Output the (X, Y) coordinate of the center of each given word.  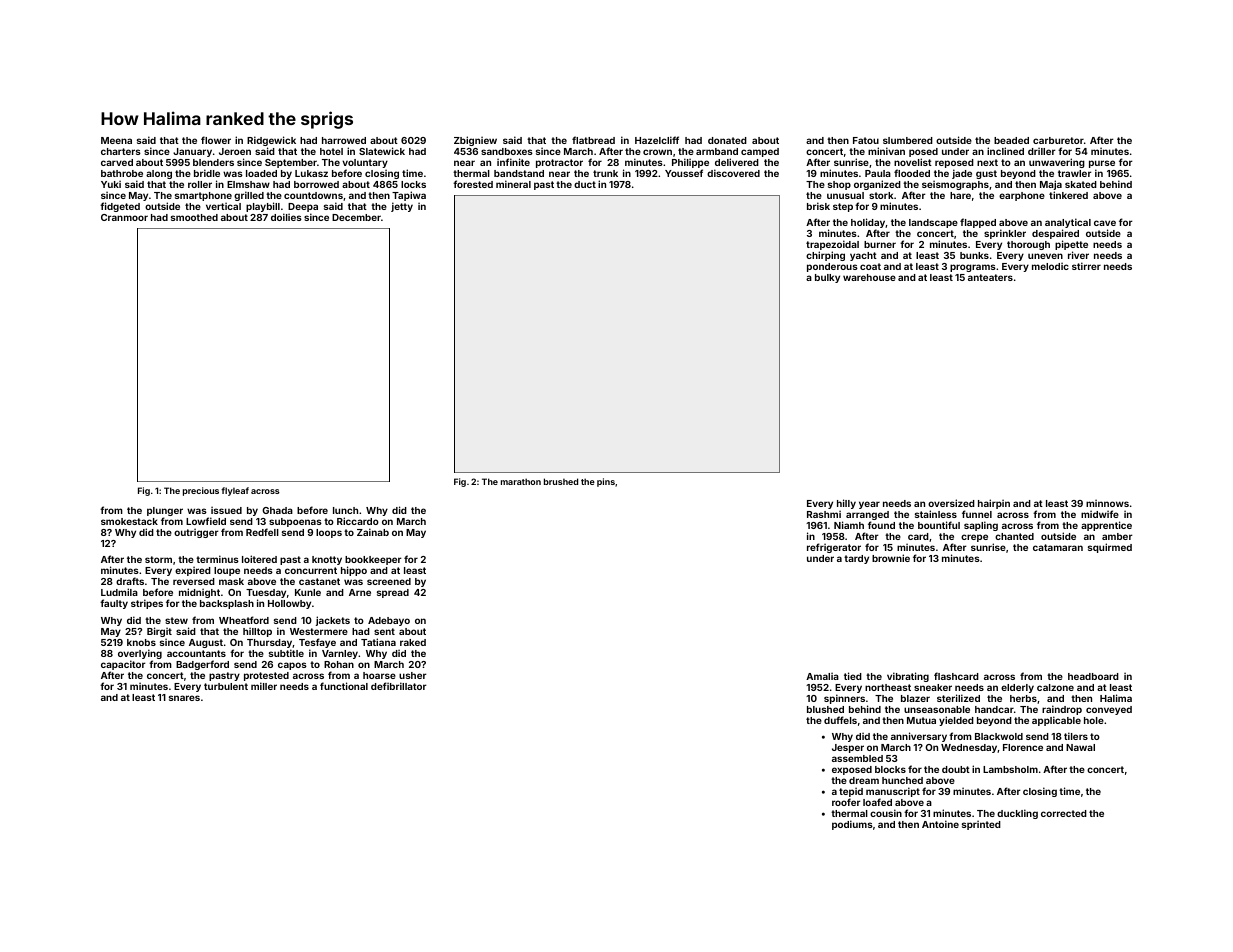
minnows (1107, 503)
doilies (286, 217)
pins (606, 482)
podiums (852, 825)
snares (184, 698)
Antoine (940, 824)
